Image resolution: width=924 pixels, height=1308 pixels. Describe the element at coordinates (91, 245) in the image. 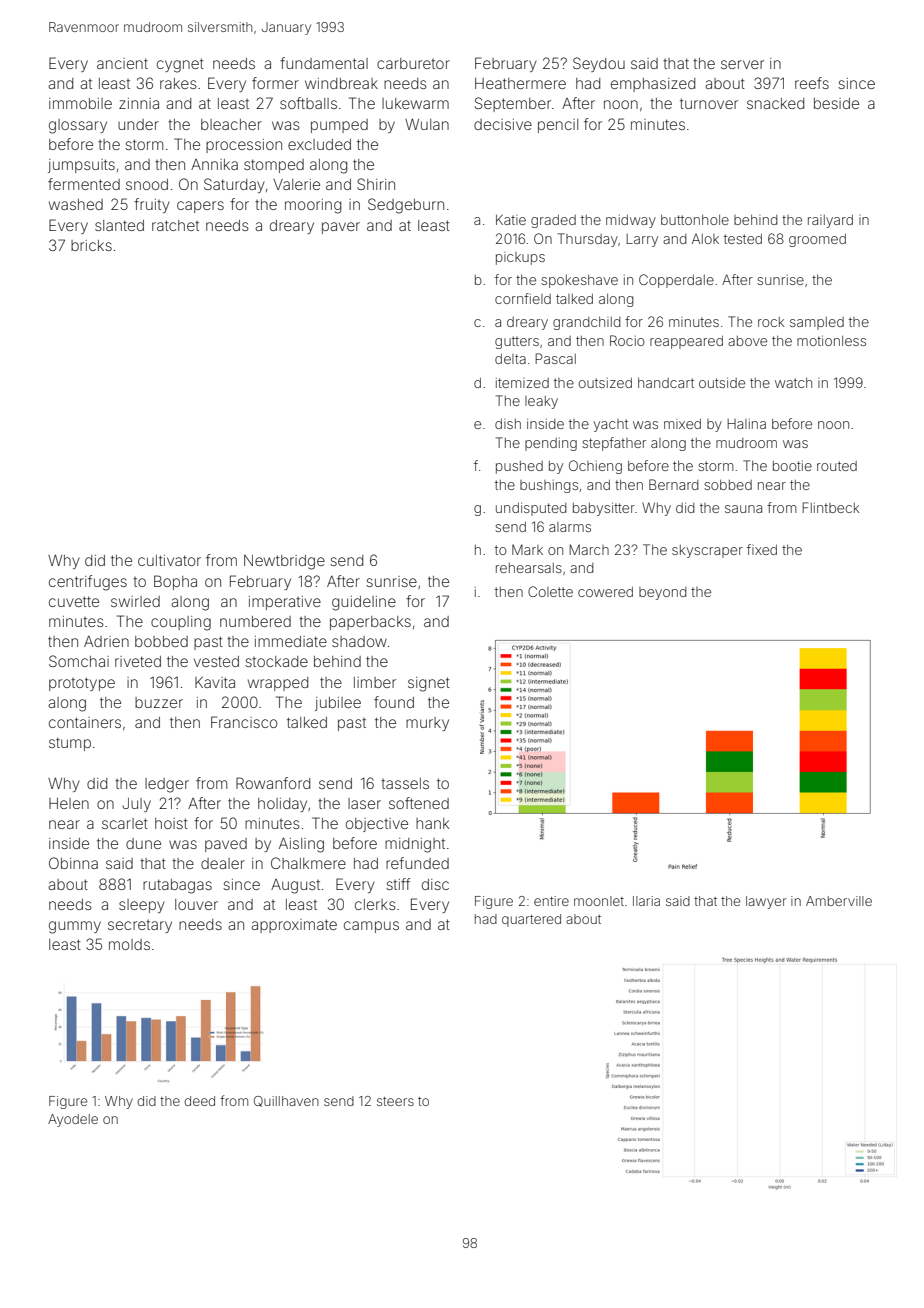

I see `bricks` at that location.
